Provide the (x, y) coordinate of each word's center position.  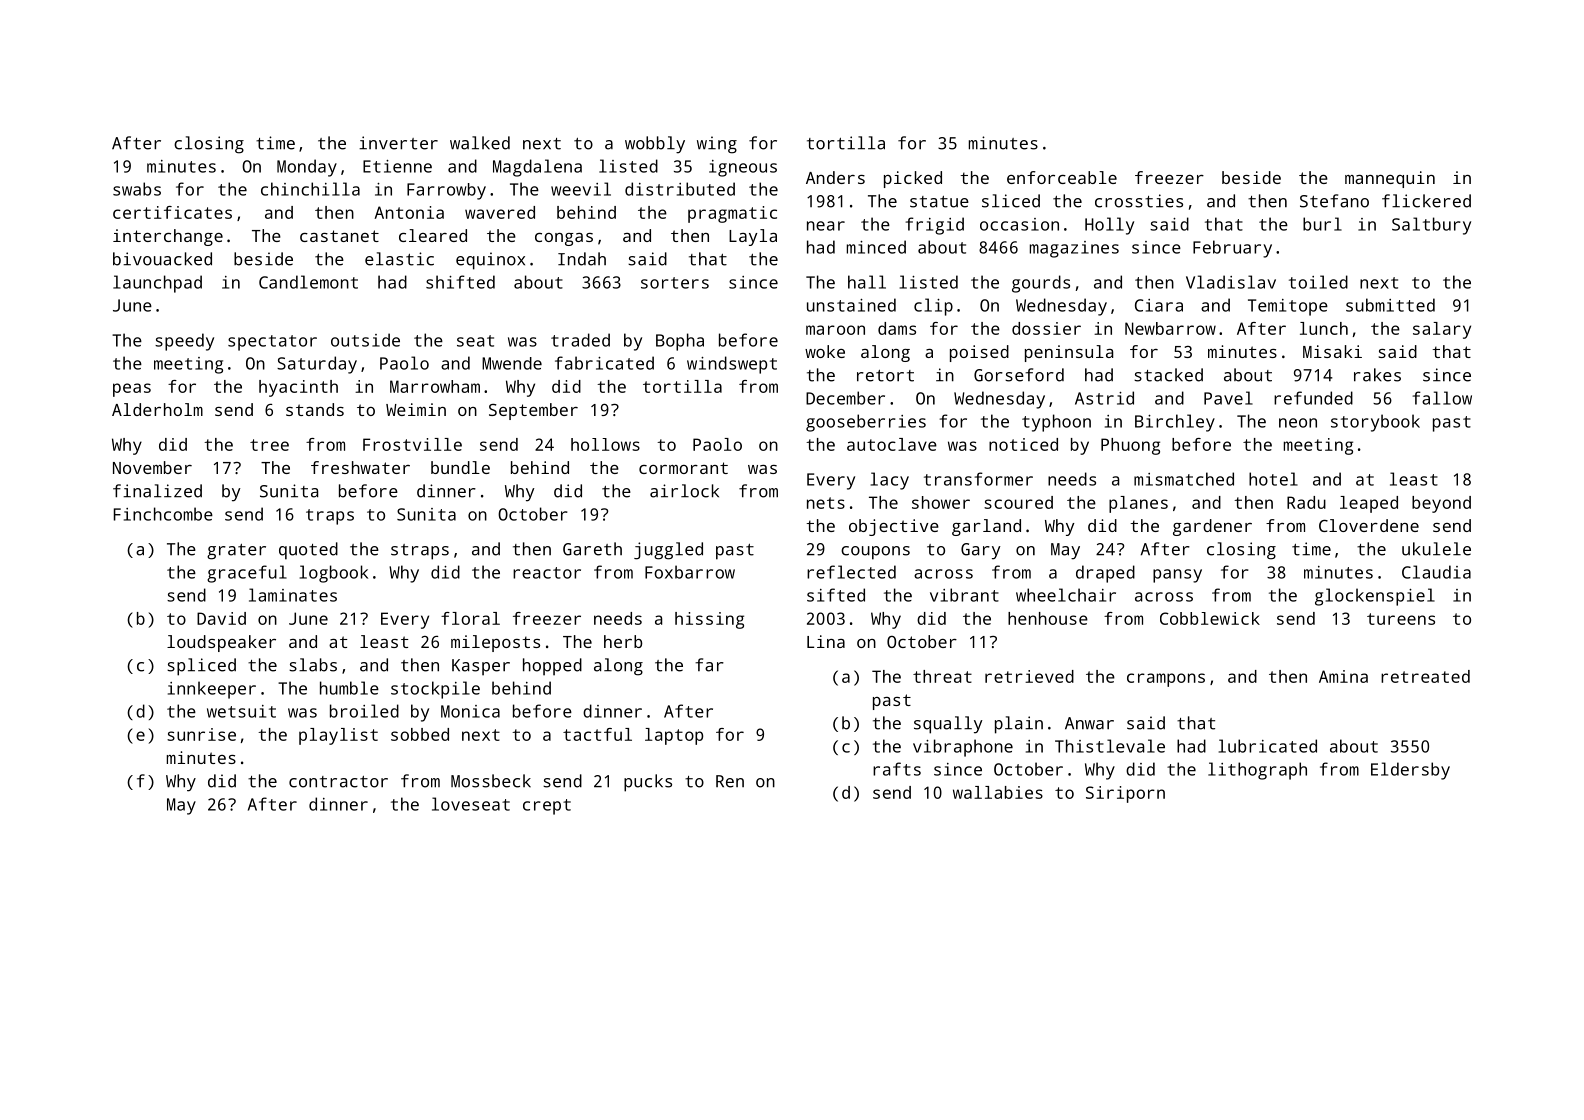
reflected (851, 572)
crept (547, 807)
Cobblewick (1210, 618)
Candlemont (308, 282)
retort (885, 376)
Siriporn (1125, 794)
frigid (935, 226)
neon (1298, 423)
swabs (137, 189)
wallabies (998, 792)
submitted (1390, 305)
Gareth (592, 549)
